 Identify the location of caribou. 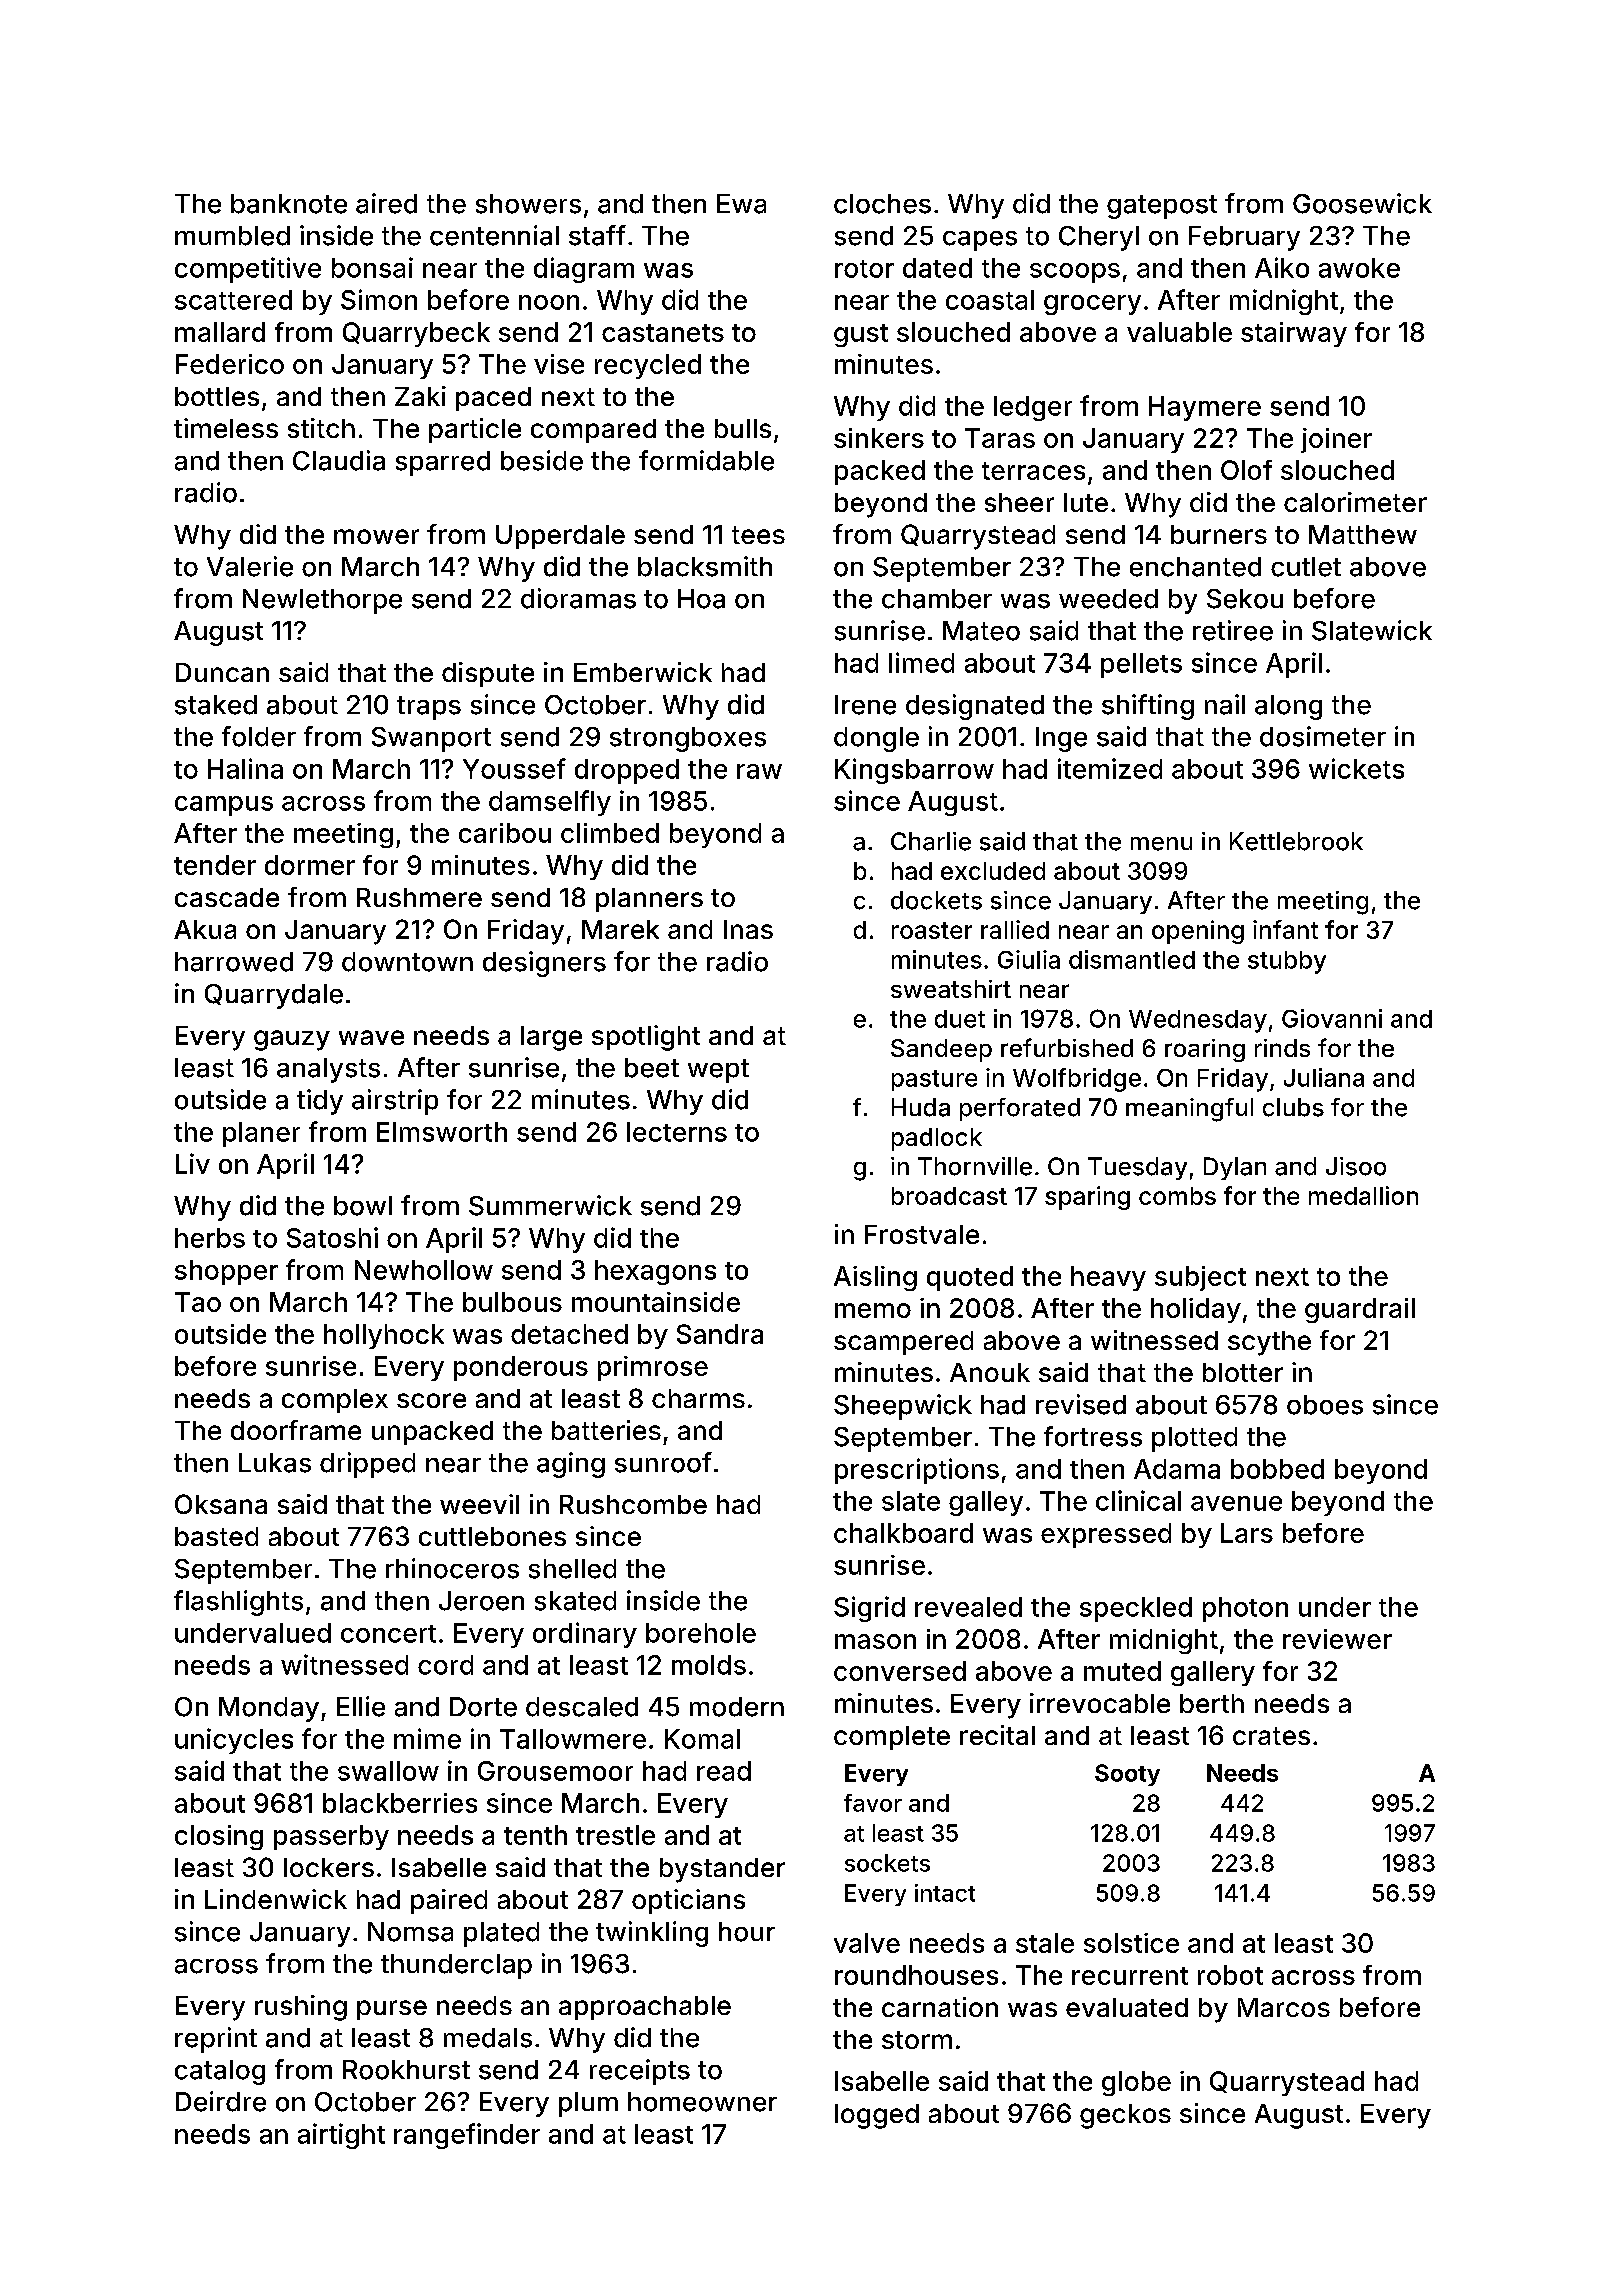
(505, 833).
